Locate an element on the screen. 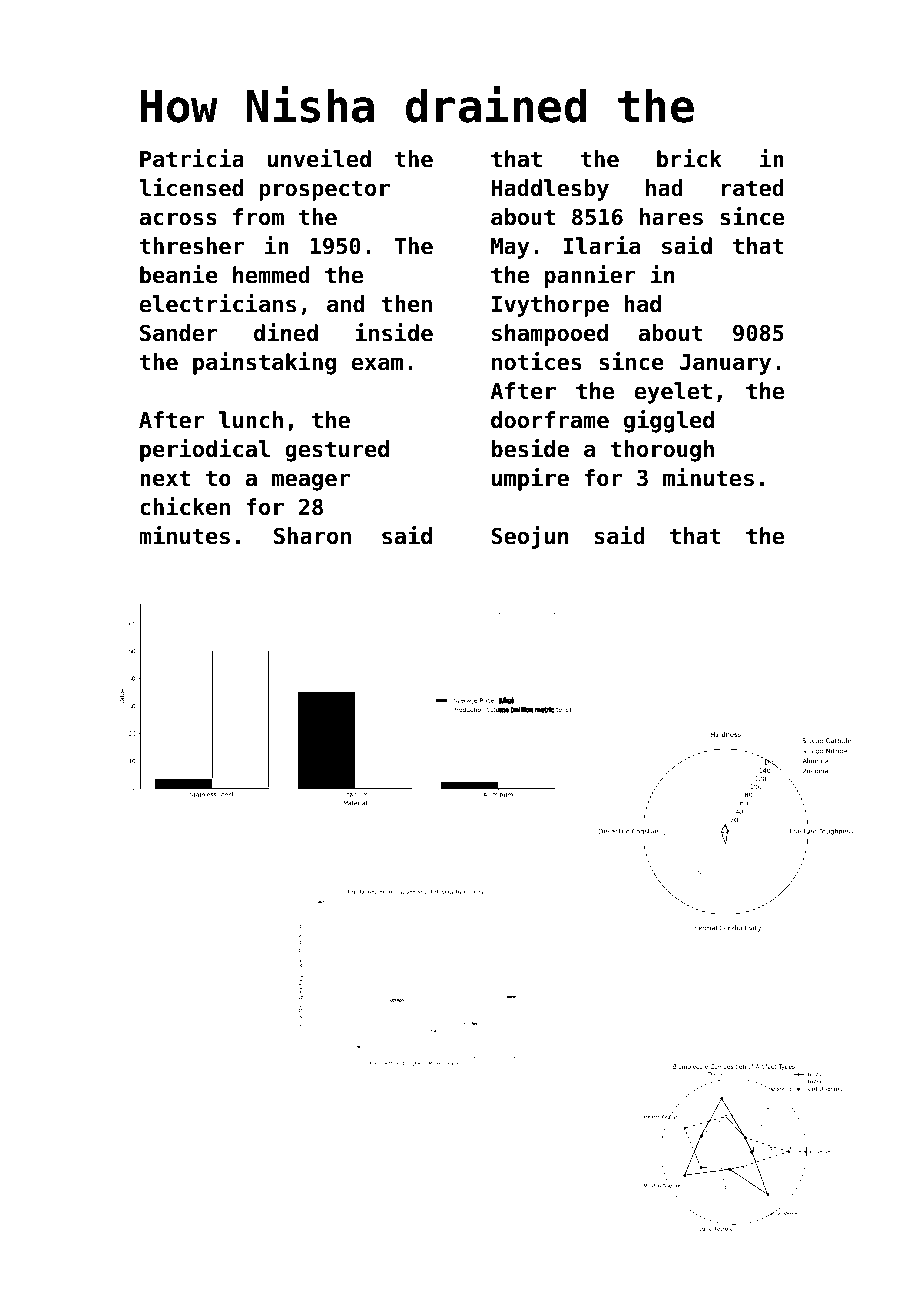 The height and width of the screenshot is (1311, 924). notices is located at coordinates (536, 361).
